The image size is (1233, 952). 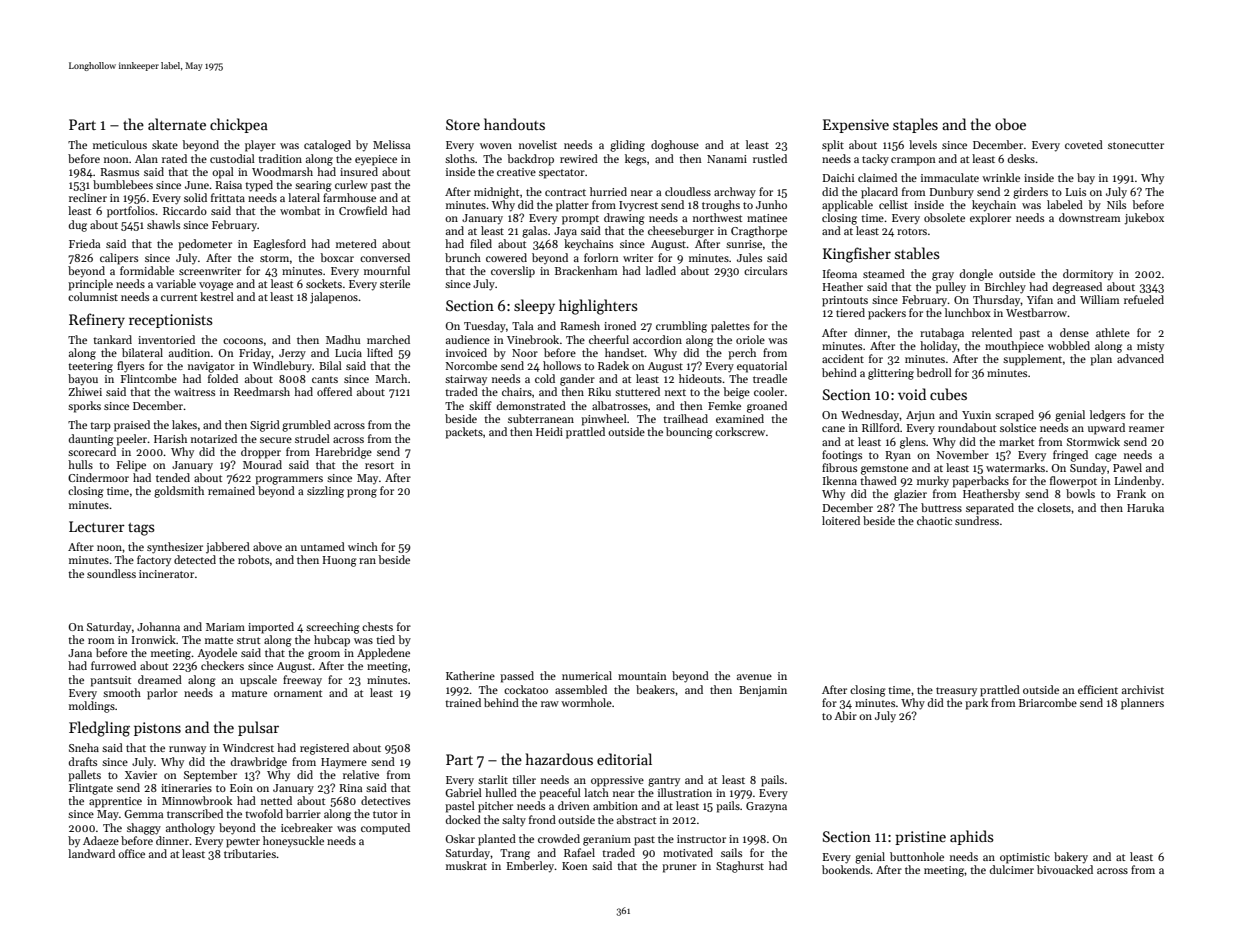 What do you see at coordinates (241, 788) in the screenshot?
I see `Eoin` at bounding box center [241, 788].
